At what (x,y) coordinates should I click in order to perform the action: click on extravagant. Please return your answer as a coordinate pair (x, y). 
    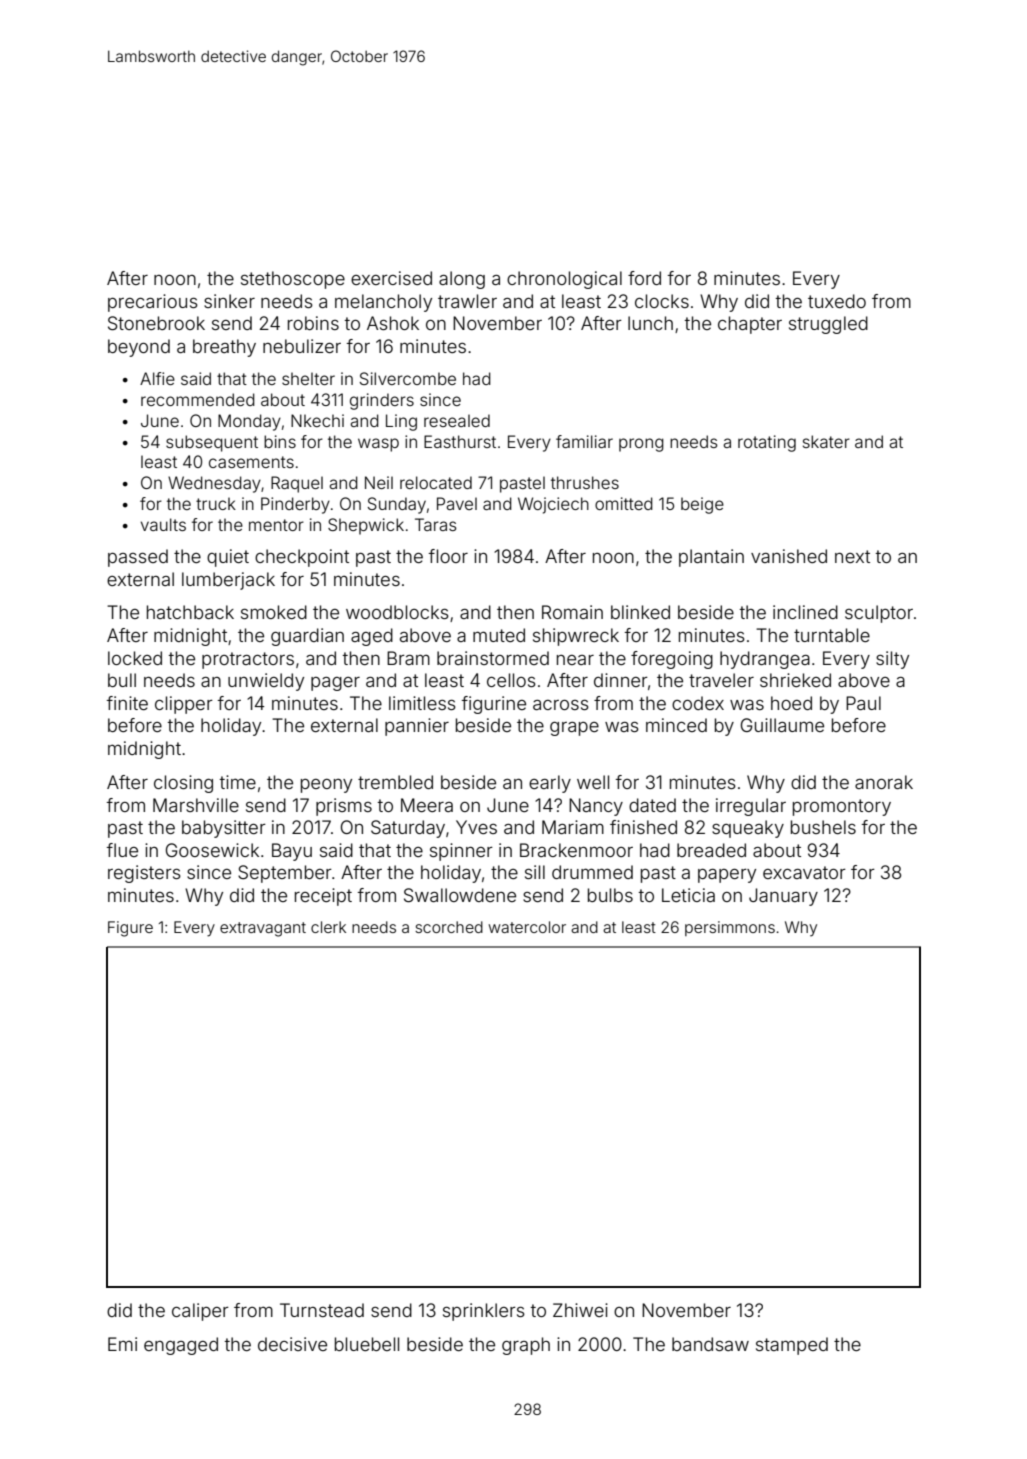
    Looking at the image, I should click on (263, 929).
